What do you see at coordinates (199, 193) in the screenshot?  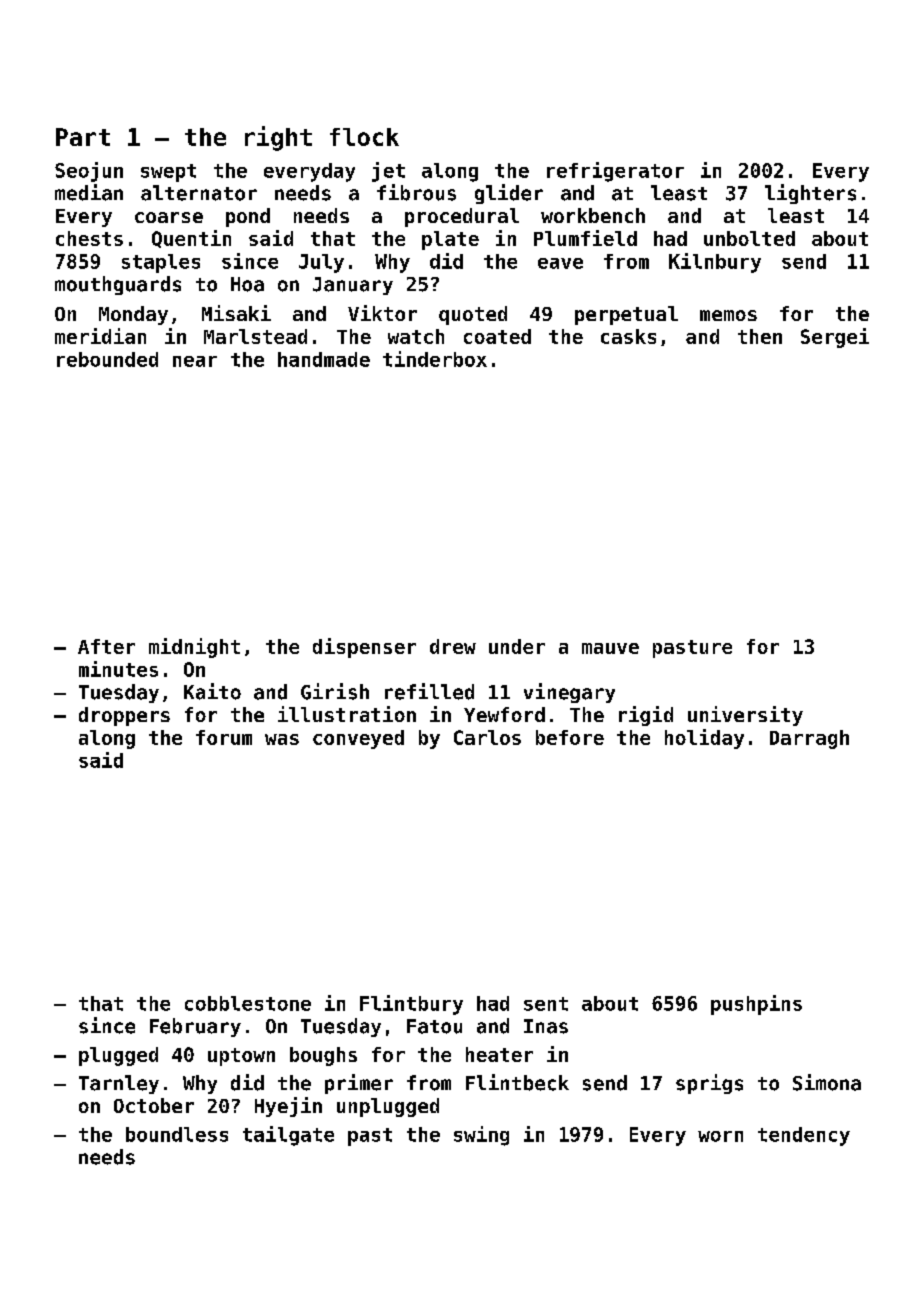 I see `alternator` at bounding box center [199, 193].
